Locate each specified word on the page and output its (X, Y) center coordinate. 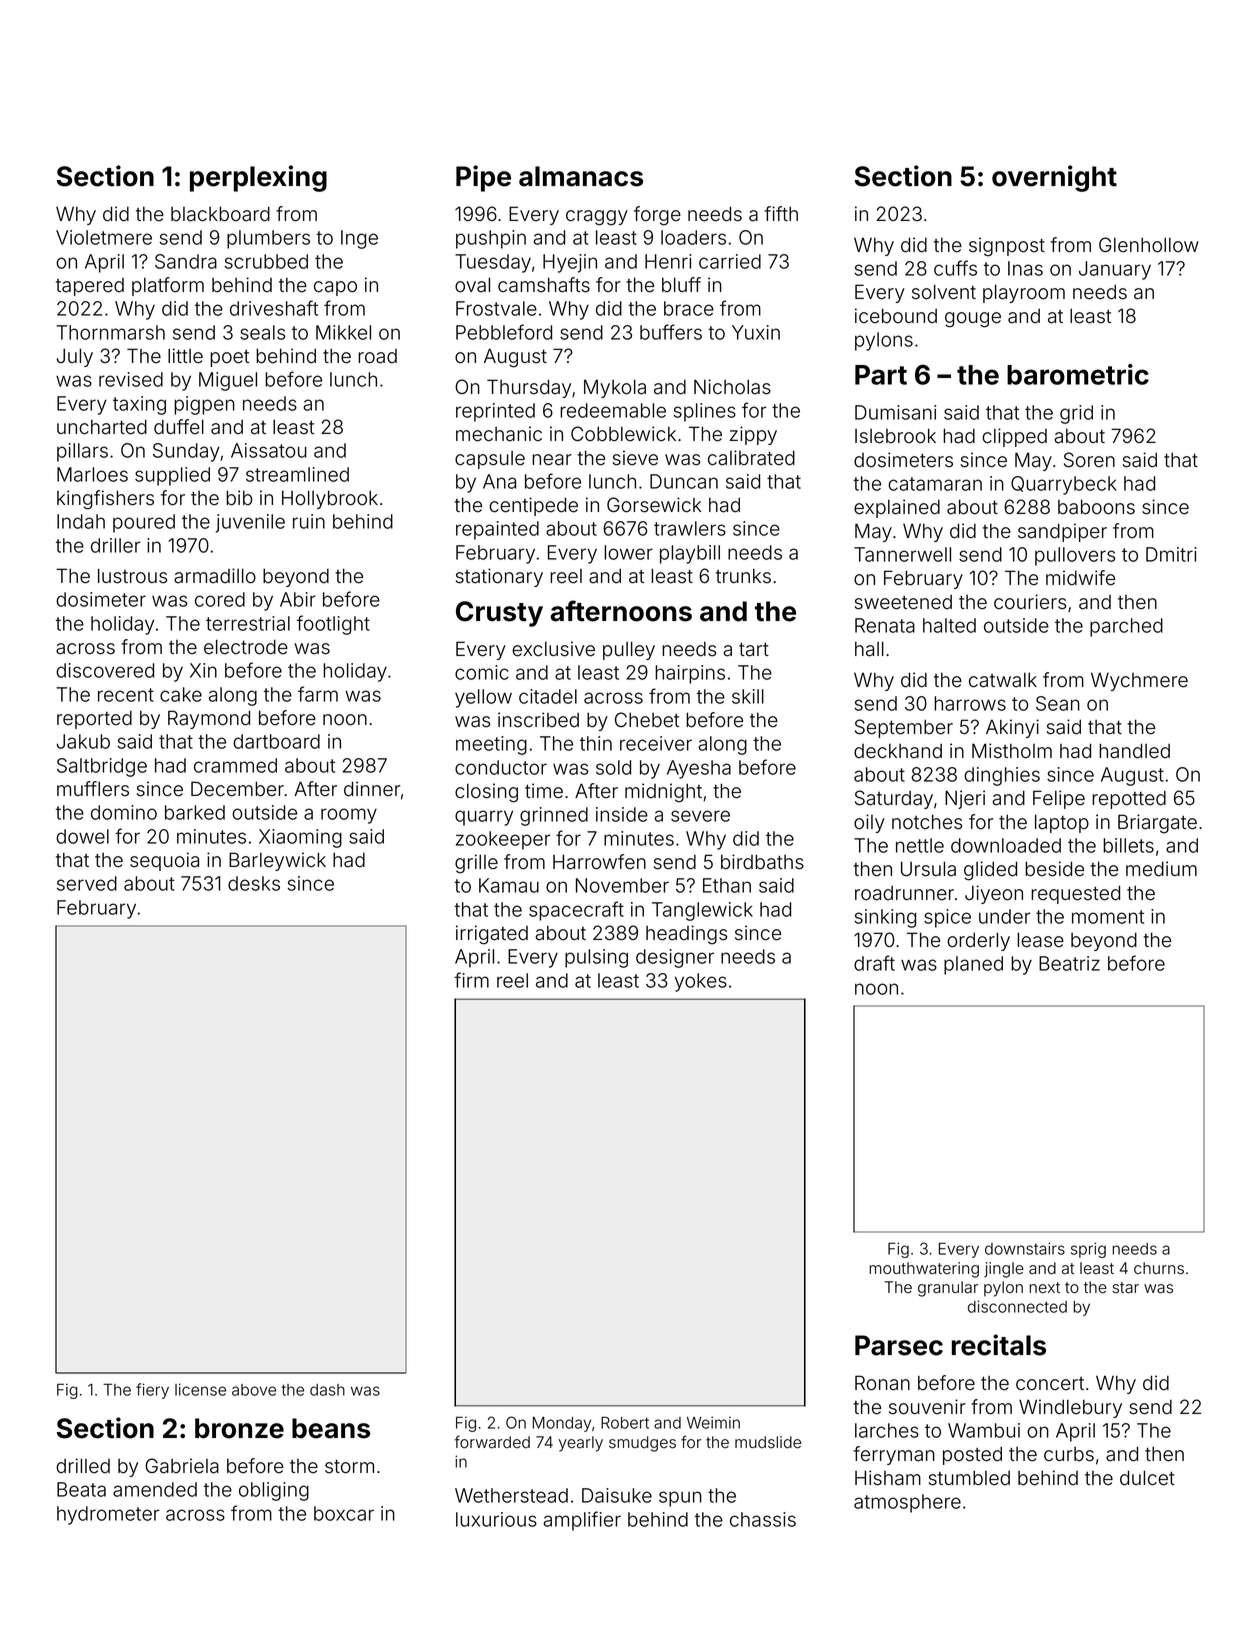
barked (195, 812)
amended (155, 1489)
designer (675, 958)
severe (700, 816)
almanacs (581, 176)
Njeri (965, 799)
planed (973, 965)
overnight (1054, 178)
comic (482, 672)
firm (471, 980)
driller (116, 545)
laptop (1062, 823)
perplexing (258, 178)
